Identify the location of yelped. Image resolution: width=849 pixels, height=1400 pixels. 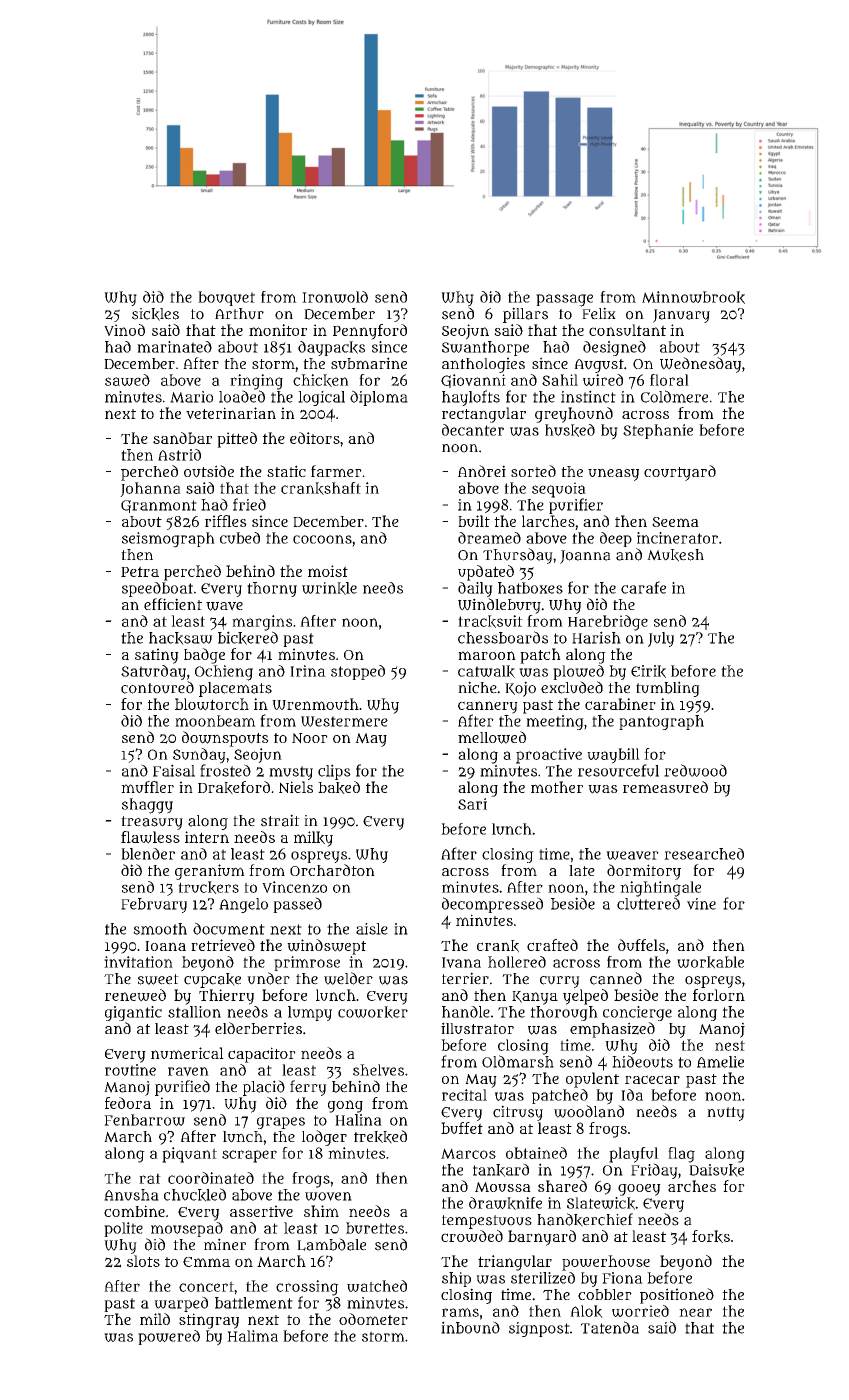
(585, 997).
